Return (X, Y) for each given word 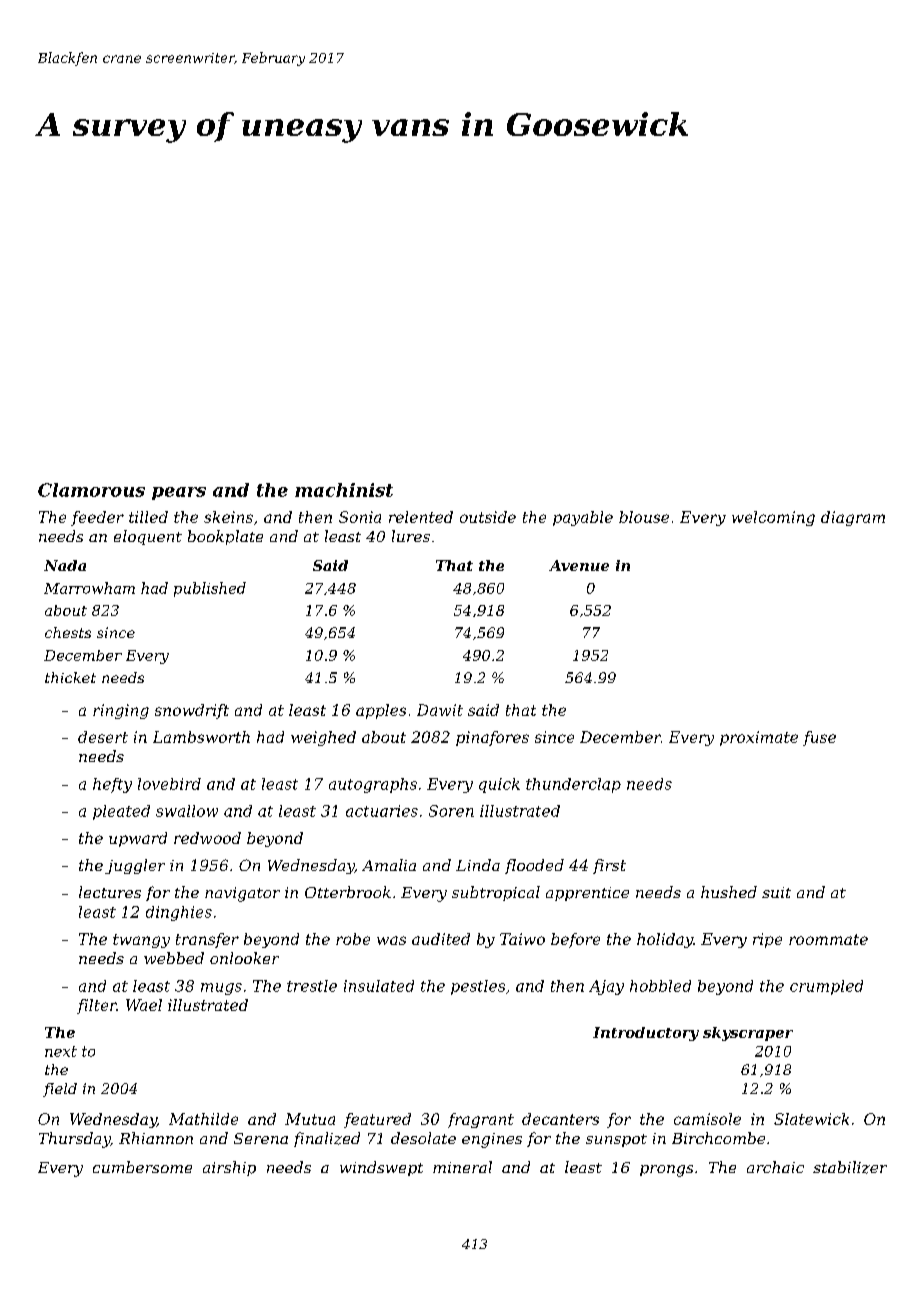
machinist (344, 490)
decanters (560, 1119)
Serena (261, 1138)
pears (179, 493)
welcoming (773, 518)
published (210, 589)
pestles (478, 987)
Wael (144, 1005)
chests (68, 632)
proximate (759, 738)
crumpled (826, 987)
